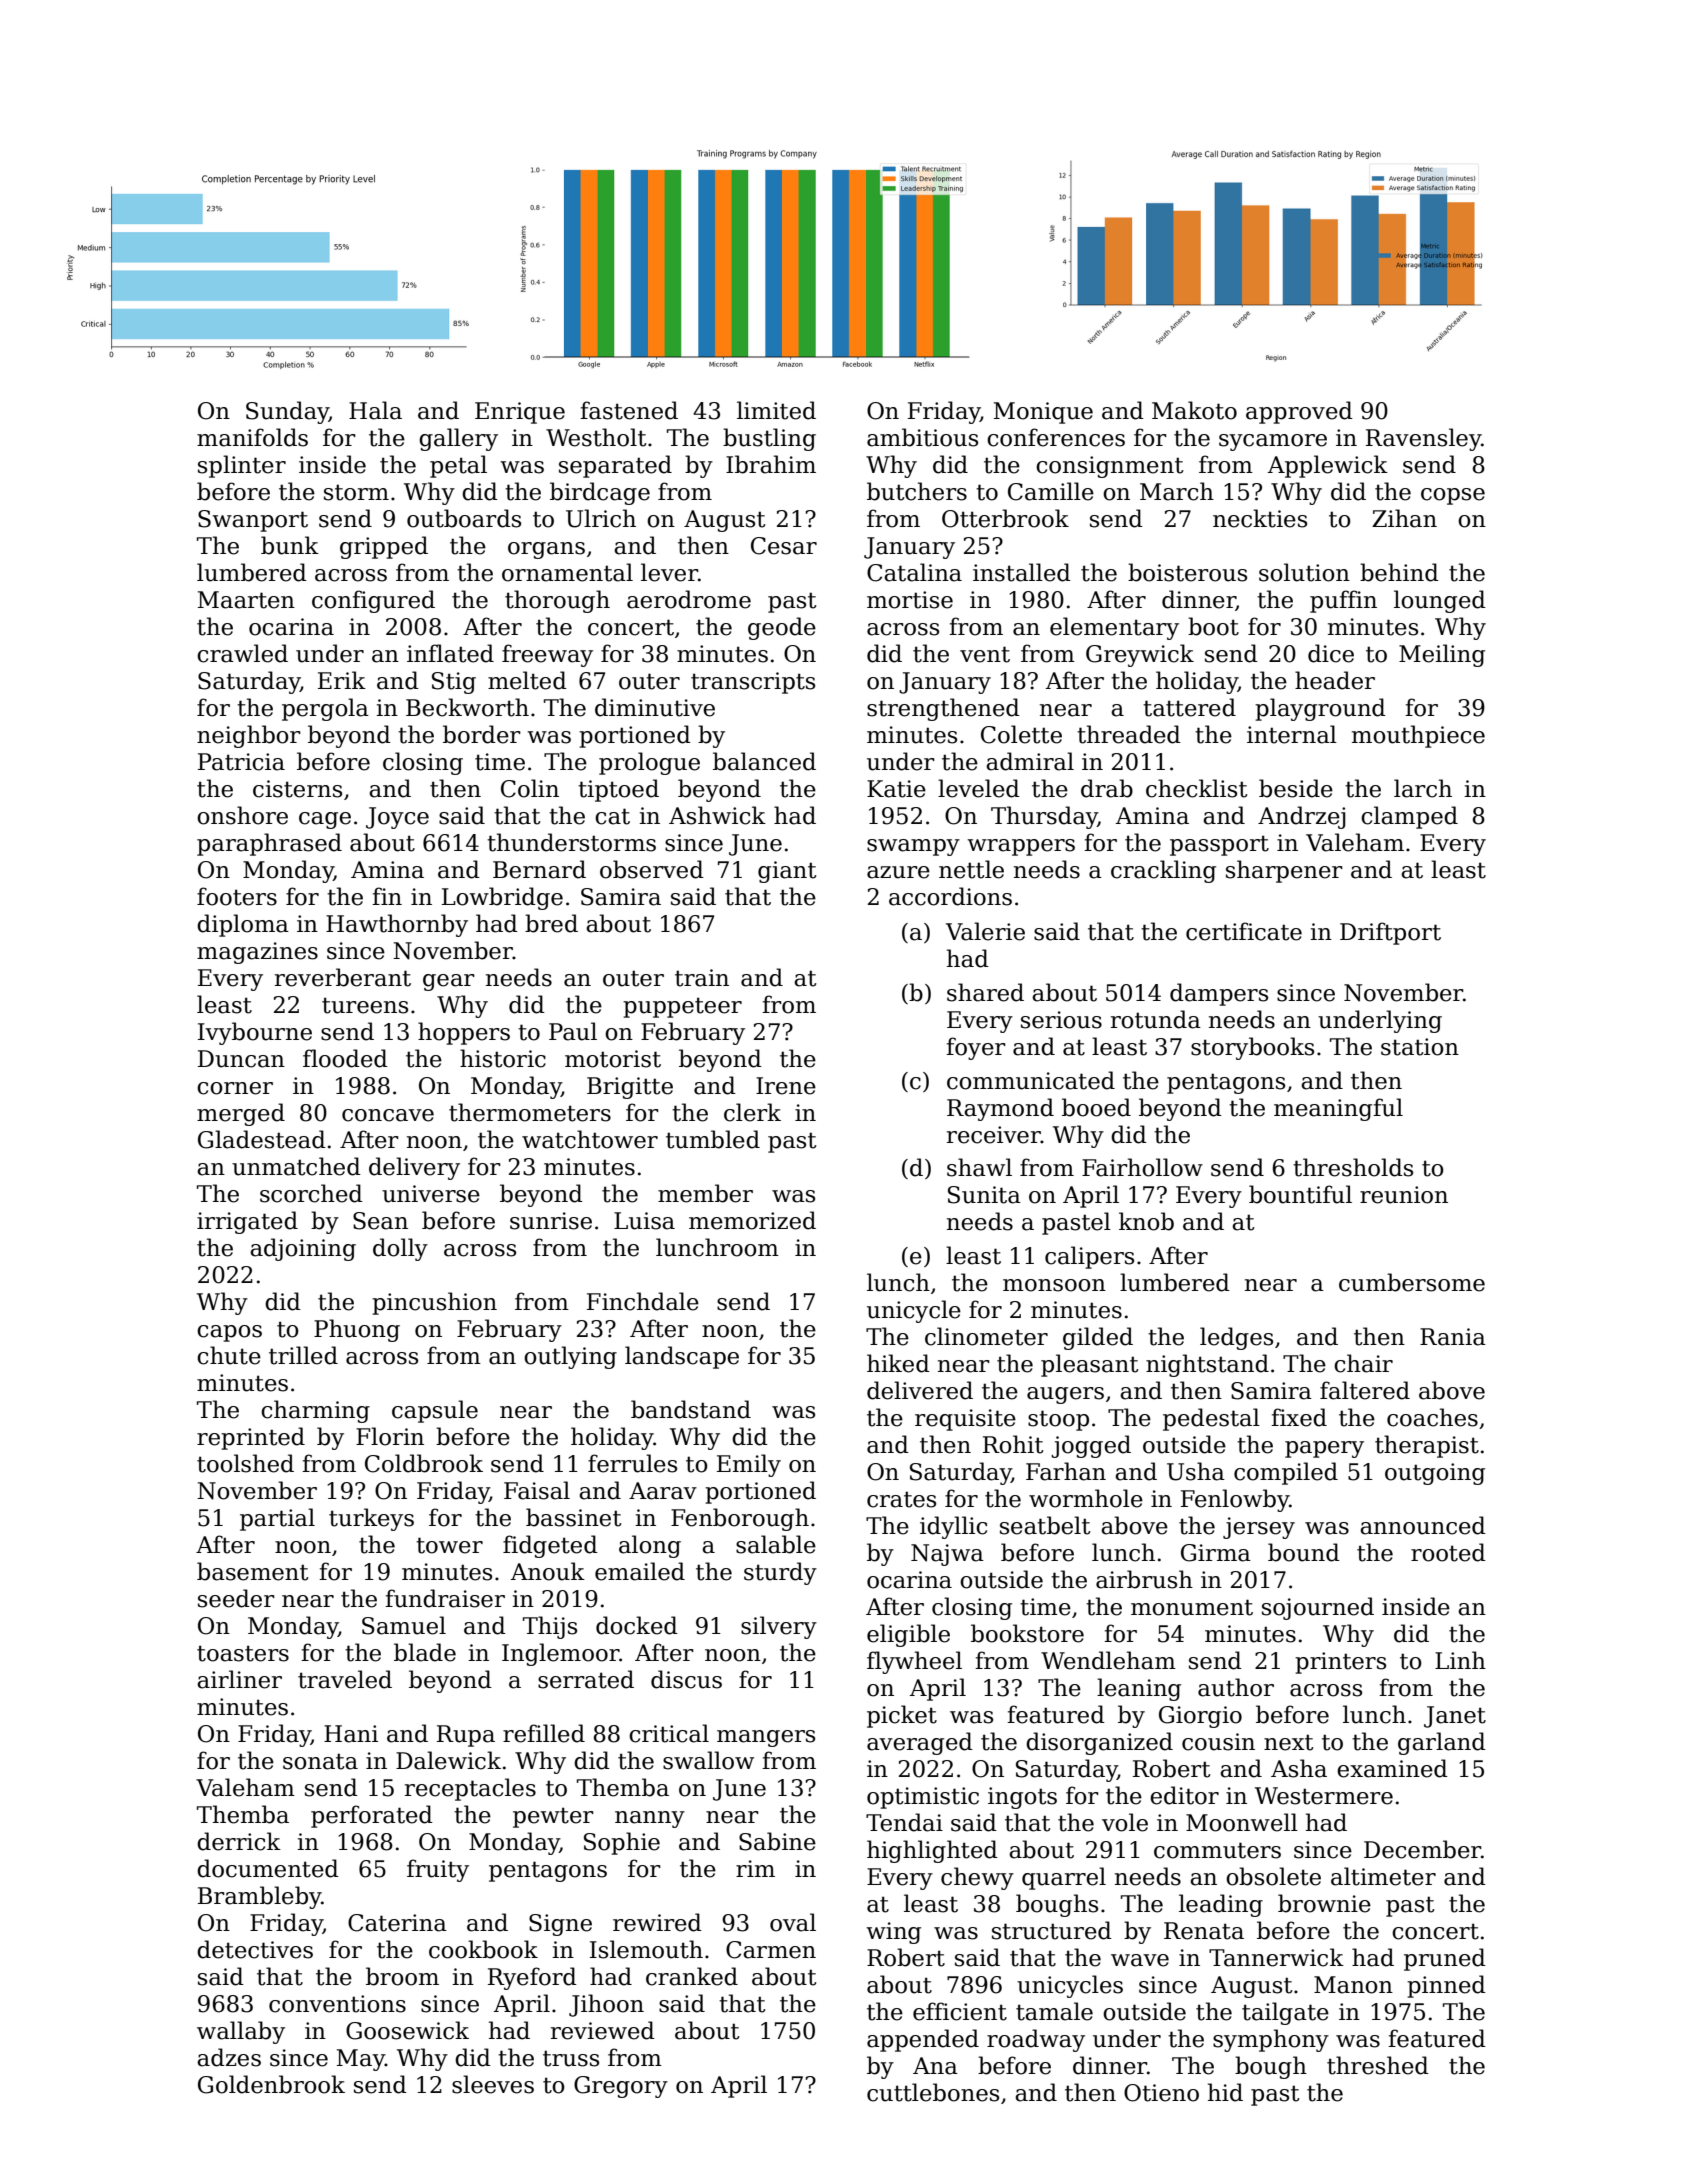  What do you see at coordinates (923, 1798) in the screenshot?
I see `optimistic` at bounding box center [923, 1798].
